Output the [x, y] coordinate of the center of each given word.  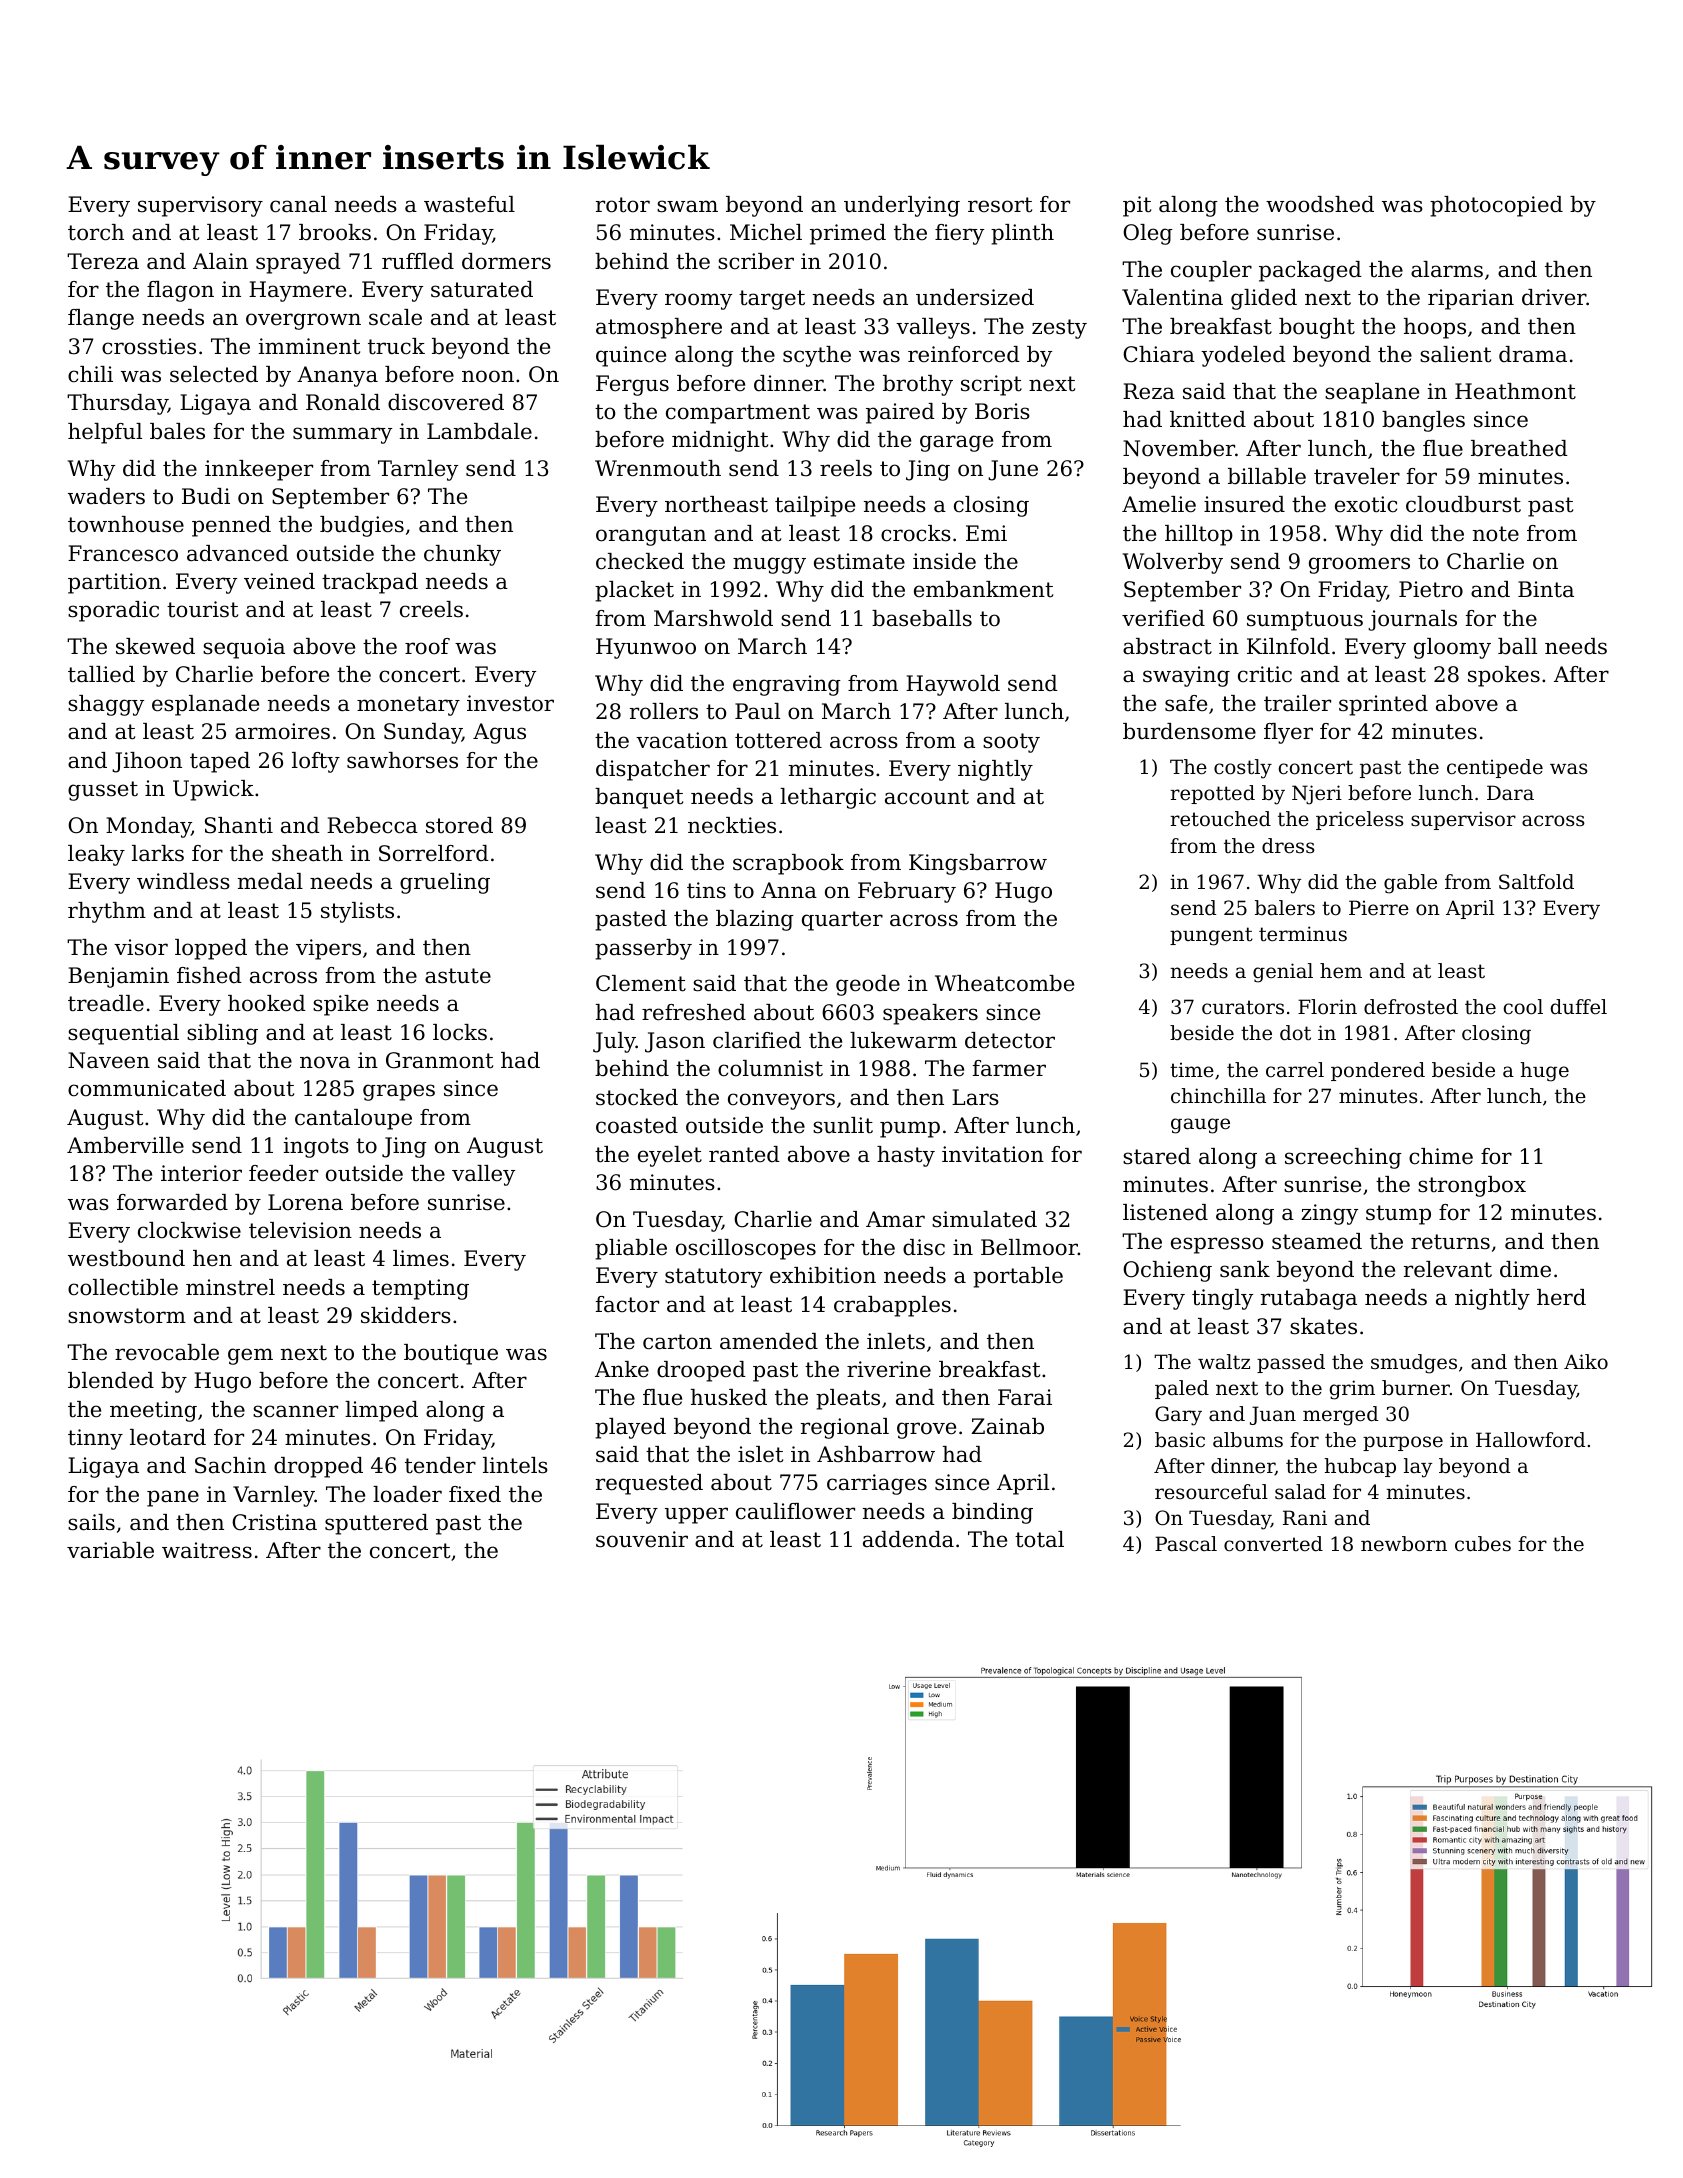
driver [1554, 297]
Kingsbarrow [978, 864]
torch [96, 232]
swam [687, 206]
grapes [399, 1092]
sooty [1011, 743]
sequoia [244, 648]
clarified [757, 1040]
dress [1288, 846]
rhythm [107, 912]
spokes [1504, 676]
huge [1544, 1072]
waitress [207, 1550]
